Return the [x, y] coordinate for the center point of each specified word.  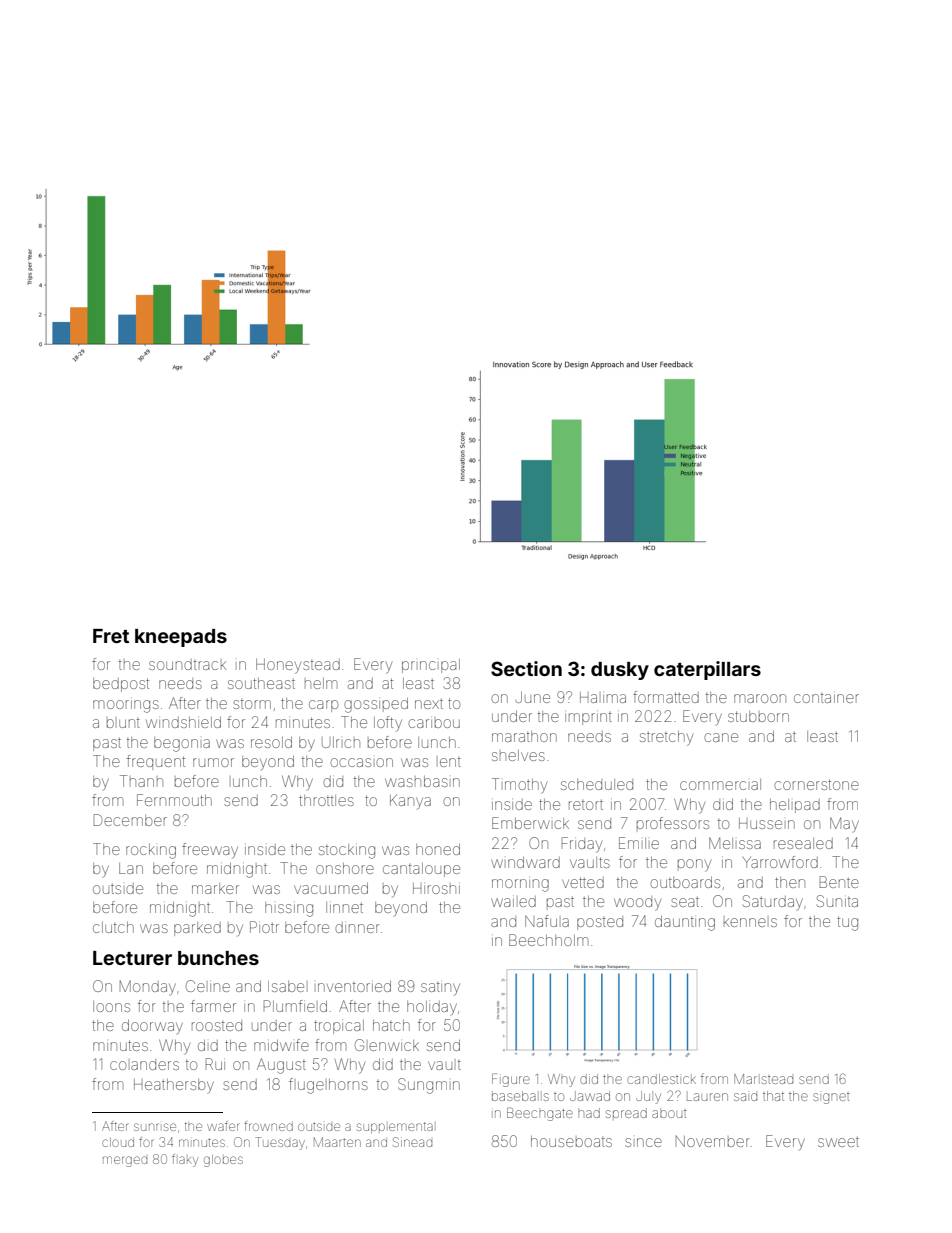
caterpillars [707, 670]
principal [431, 666]
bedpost [121, 685]
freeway [210, 851]
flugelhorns [328, 1086]
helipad [795, 806]
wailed [513, 901]
